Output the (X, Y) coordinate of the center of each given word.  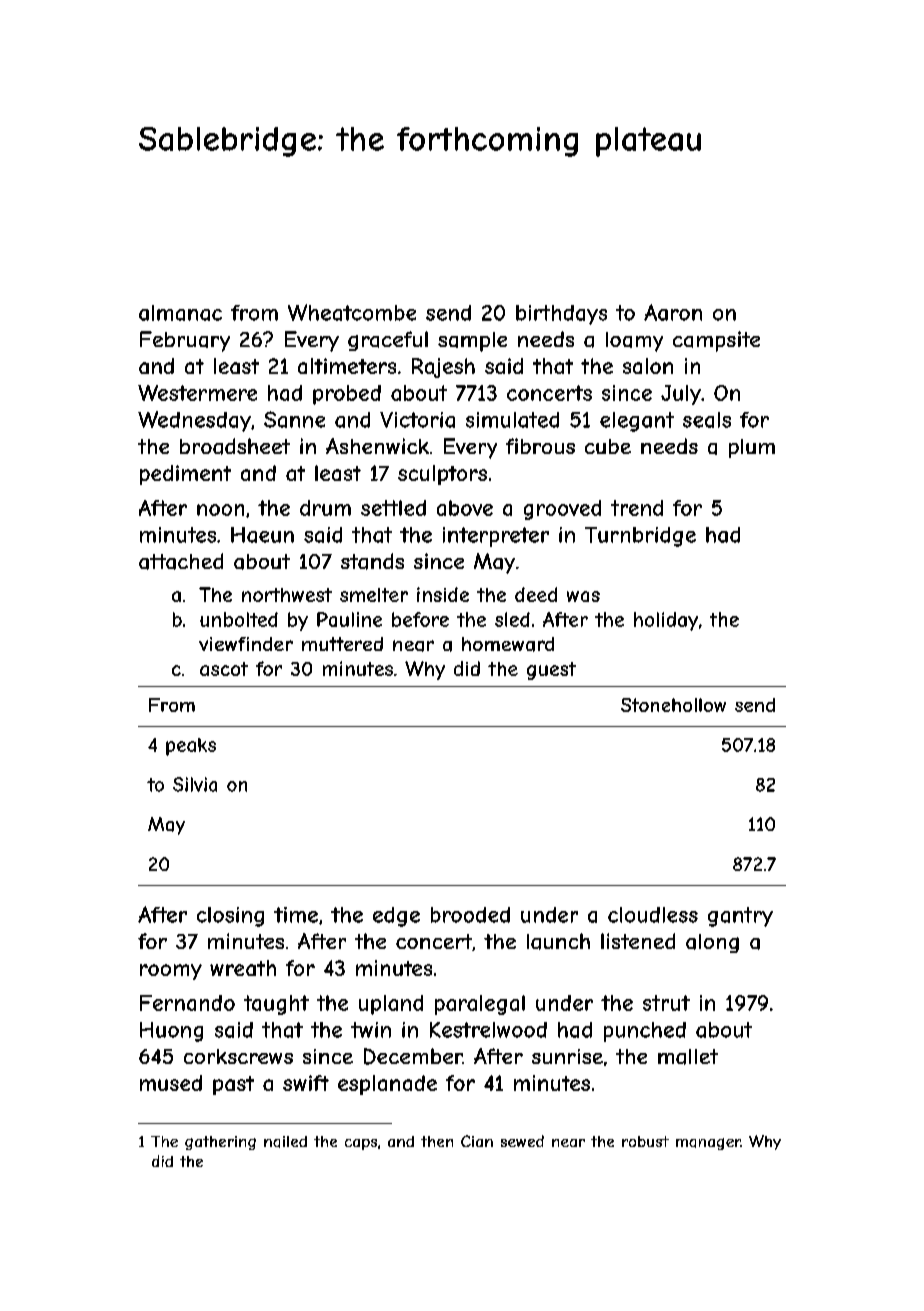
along (712, 943)
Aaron (673, 312)
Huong (171, 1032)
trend (637, 508)
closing (230, 917)
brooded (470, 915)
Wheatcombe (352, 312)
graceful (388, 341)
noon (220, 510)
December (413, 1056)
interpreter (496, 537)
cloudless (653, 915)
